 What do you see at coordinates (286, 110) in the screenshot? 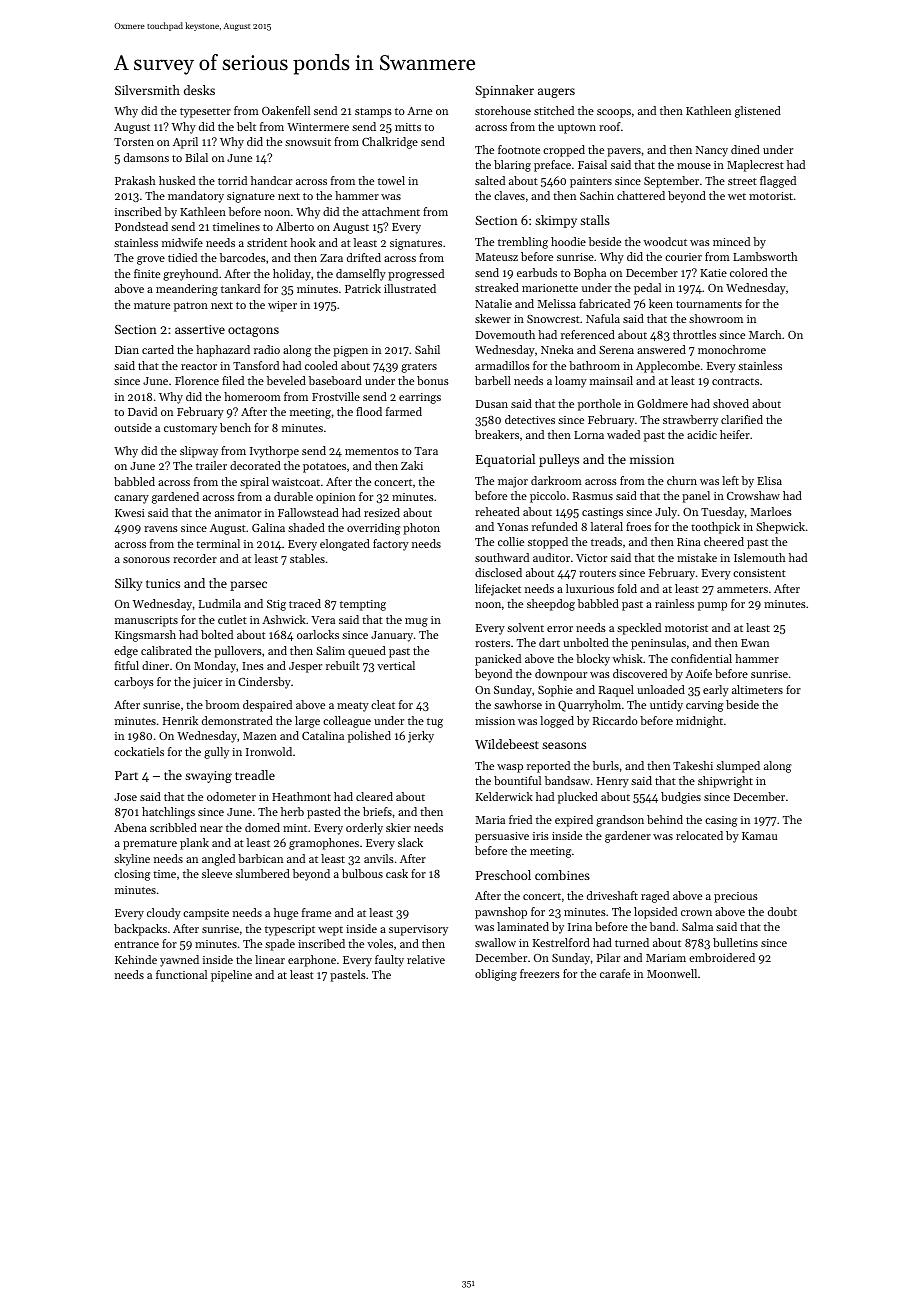
I see `Oakenfell` at bounding box center [286, 110].
